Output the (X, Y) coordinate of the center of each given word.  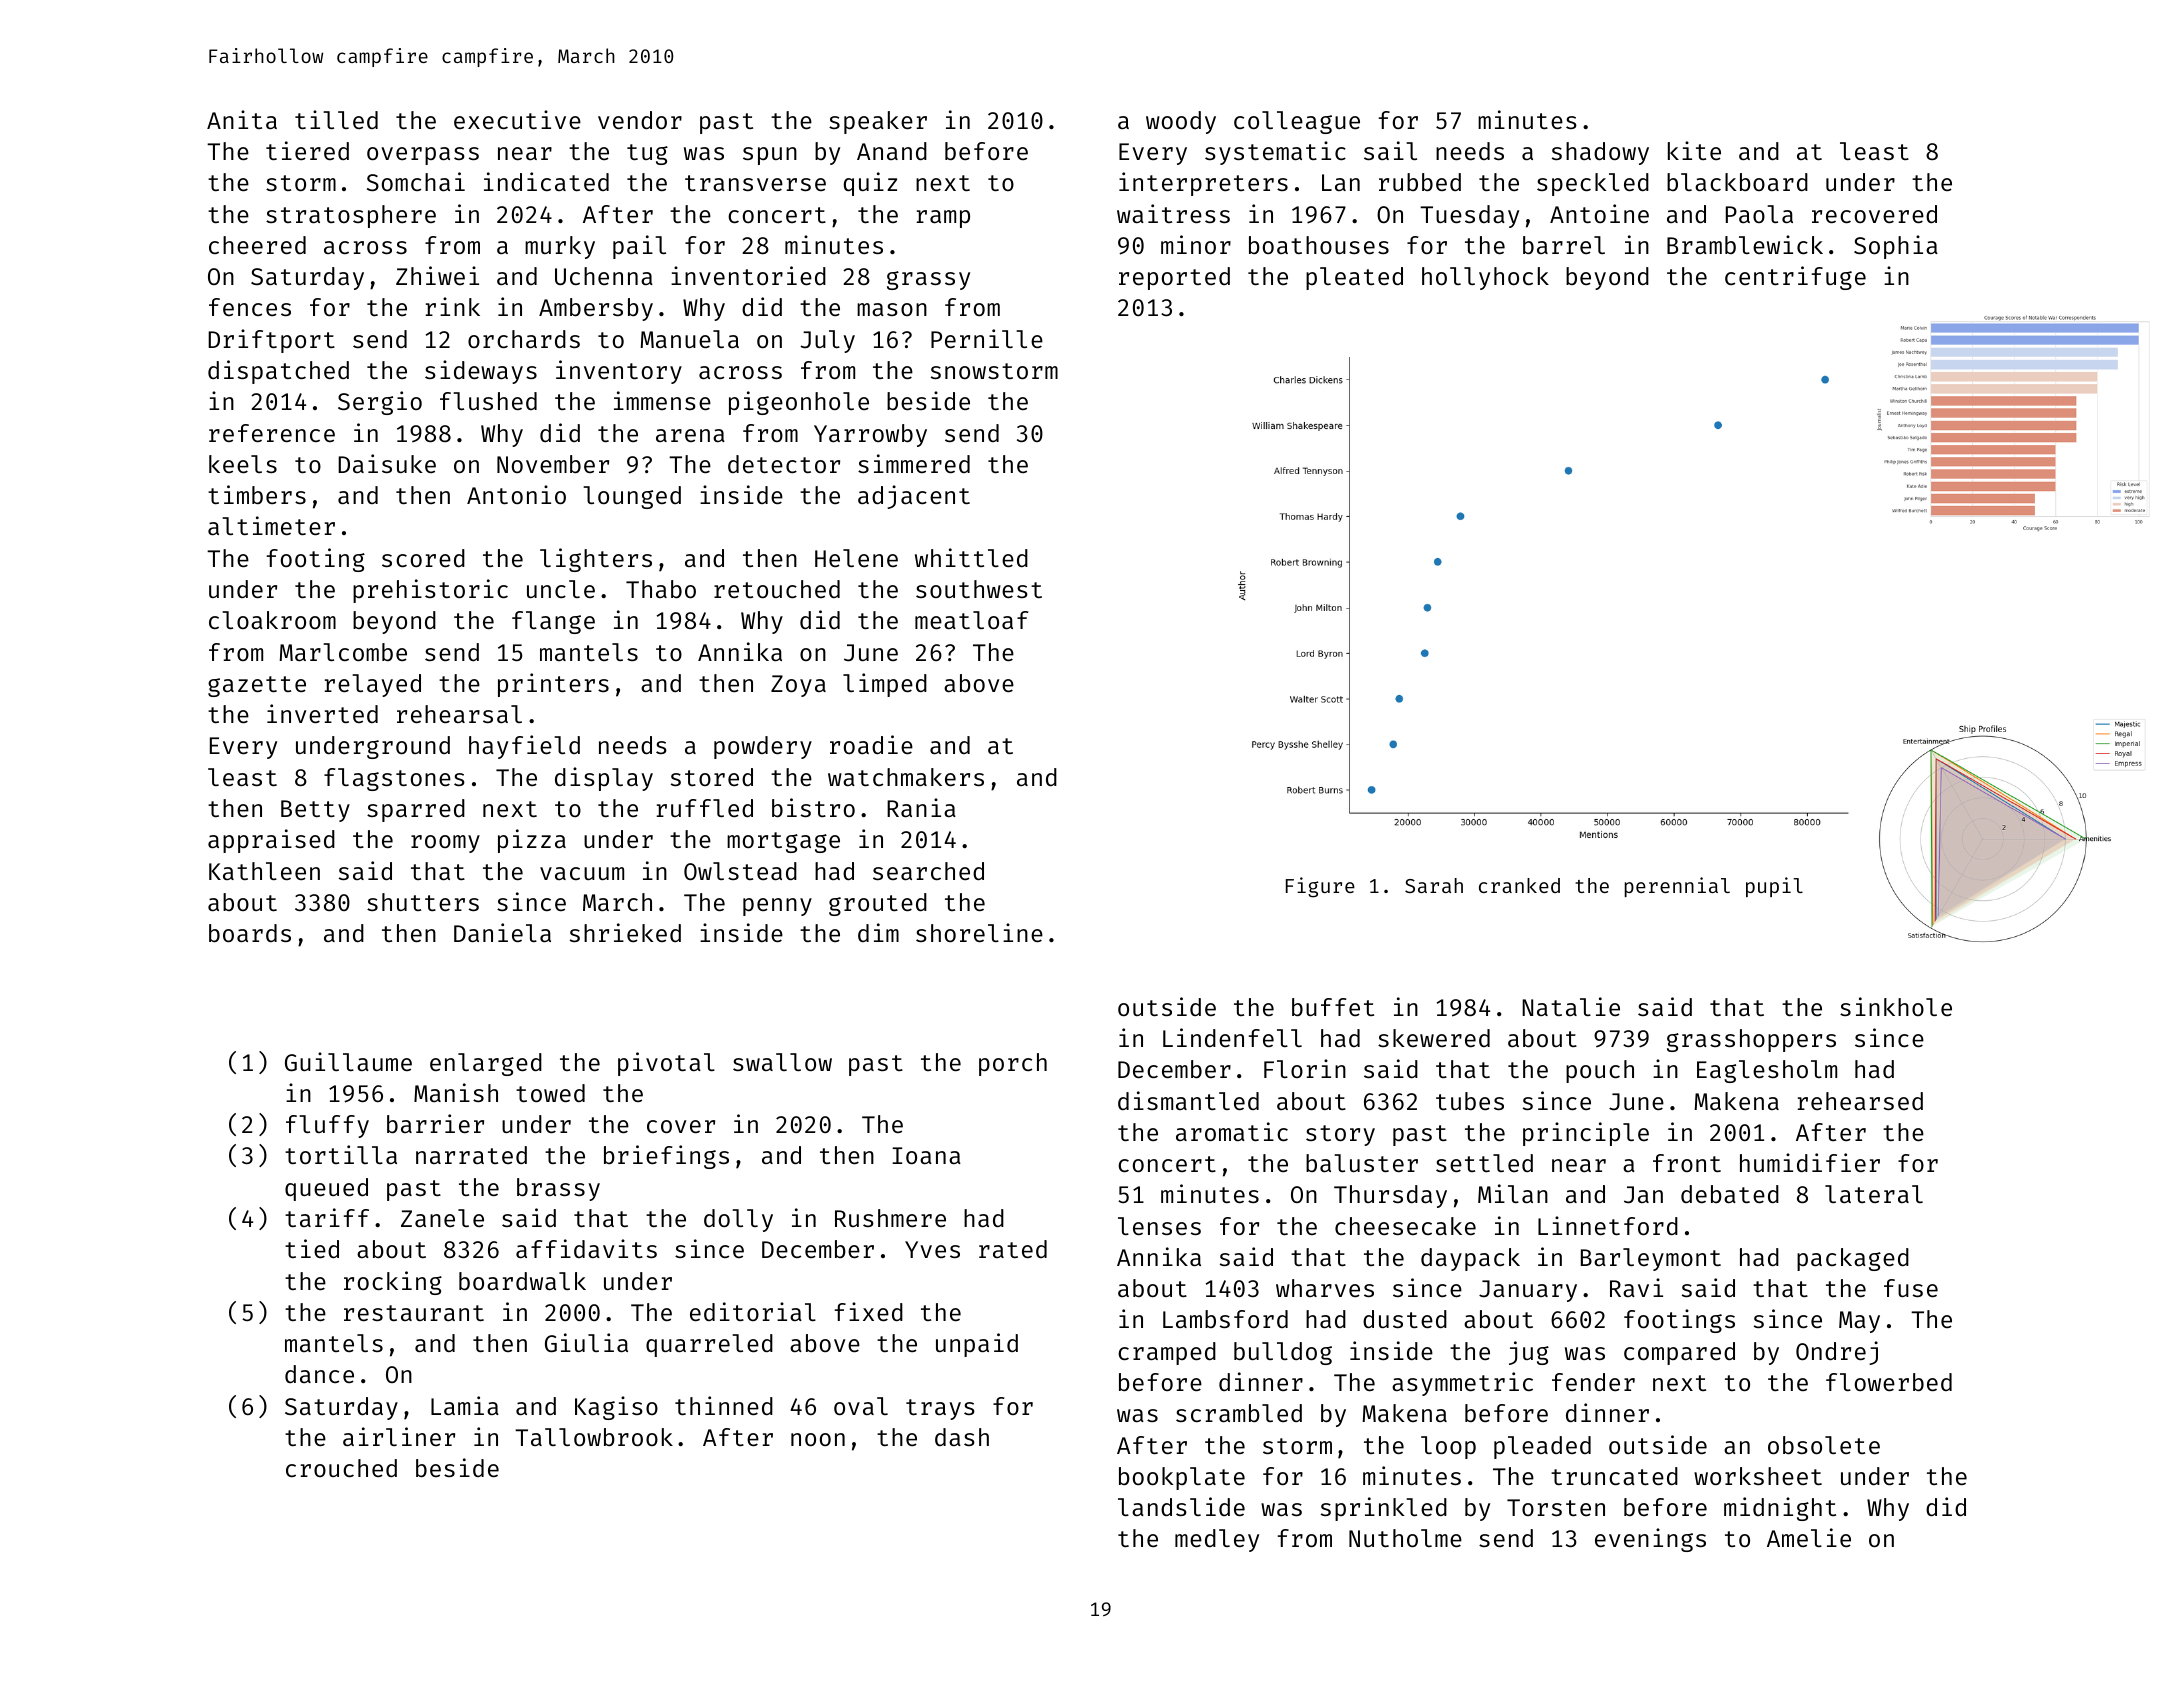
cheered (257, 245)
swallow (782, 1062)
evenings (1650, 1540)
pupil (1774, 887)
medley (1217, 1540)
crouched (341, 1468)
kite (1694, 150)
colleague (1297, 122)
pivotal (666, 1064)
